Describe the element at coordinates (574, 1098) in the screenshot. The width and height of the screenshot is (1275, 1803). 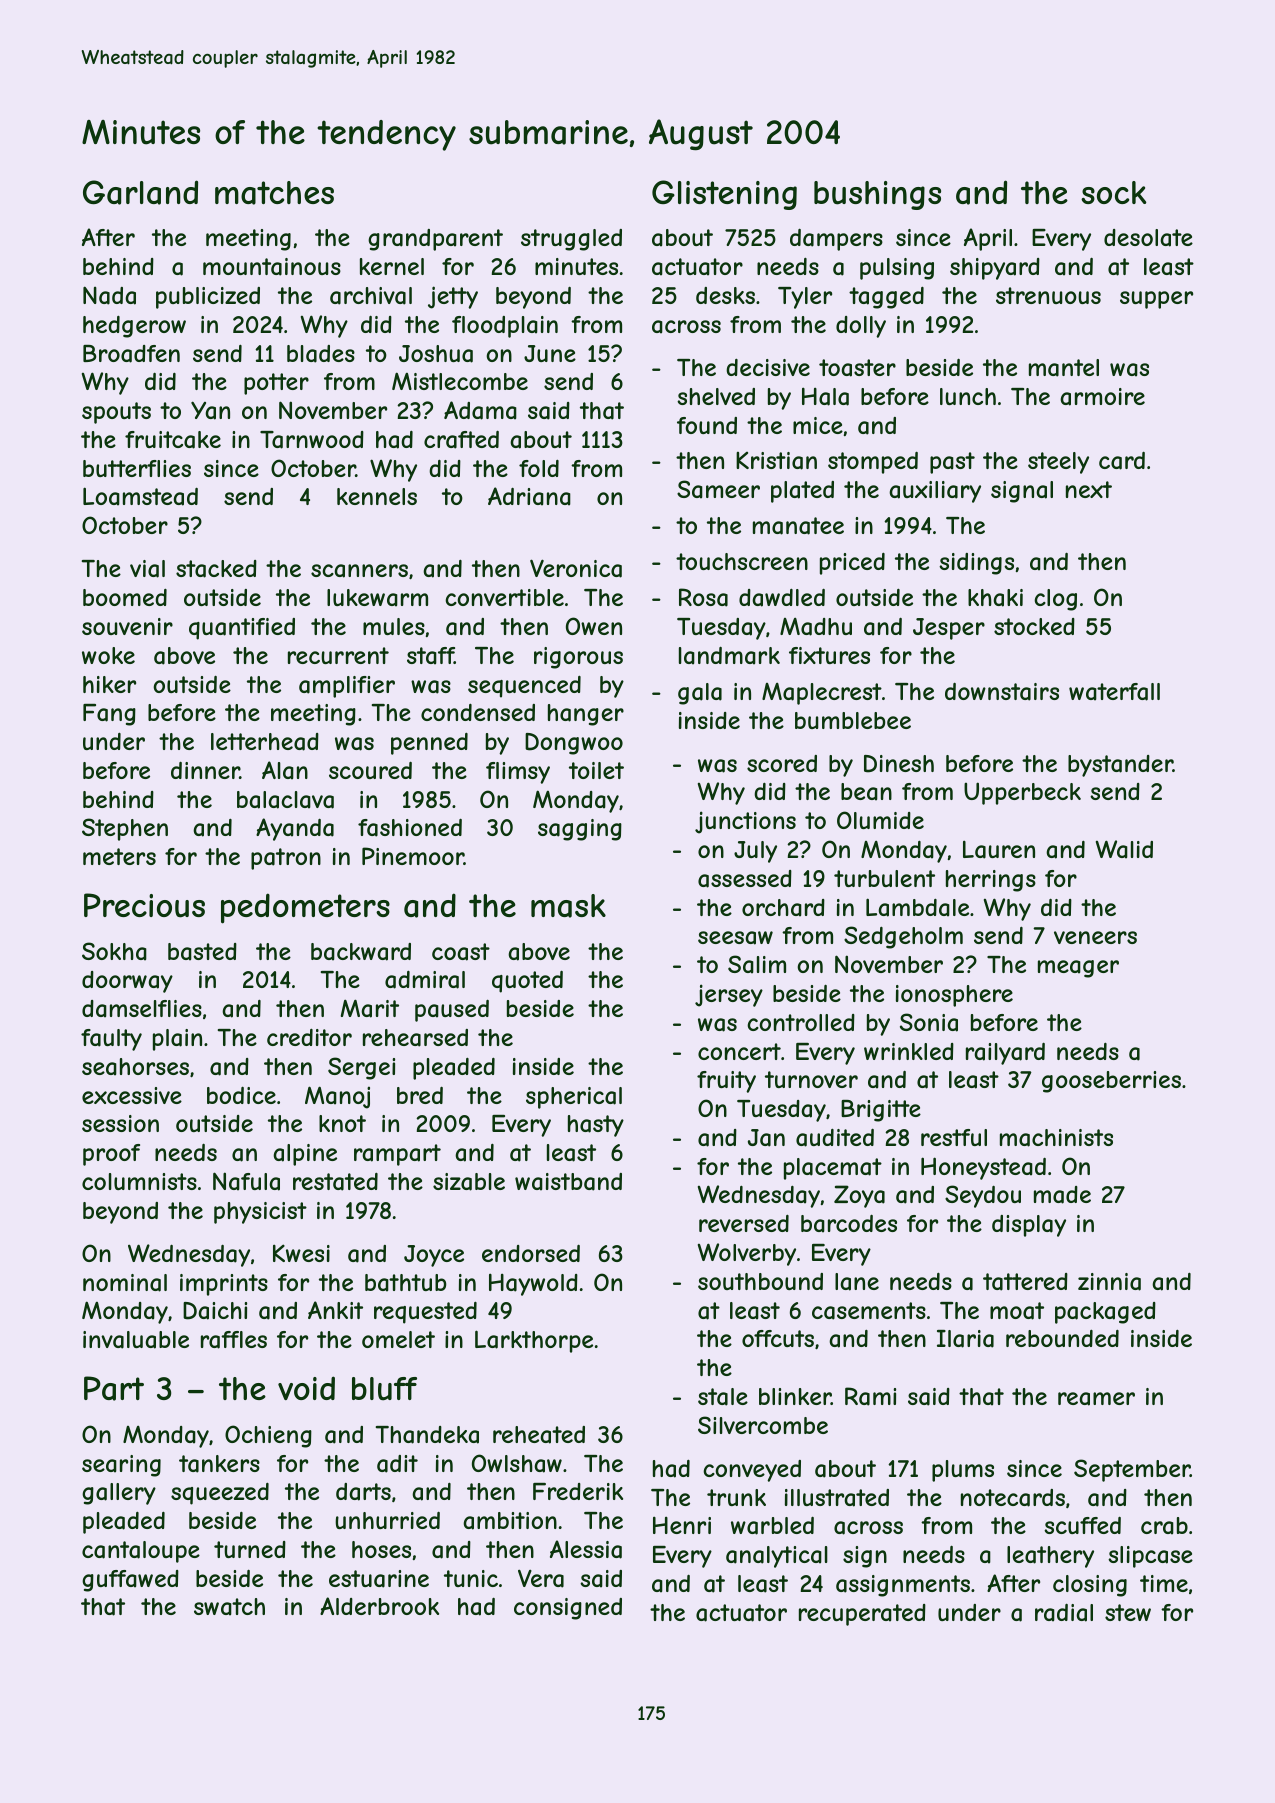
I see `spherical` at that location.
